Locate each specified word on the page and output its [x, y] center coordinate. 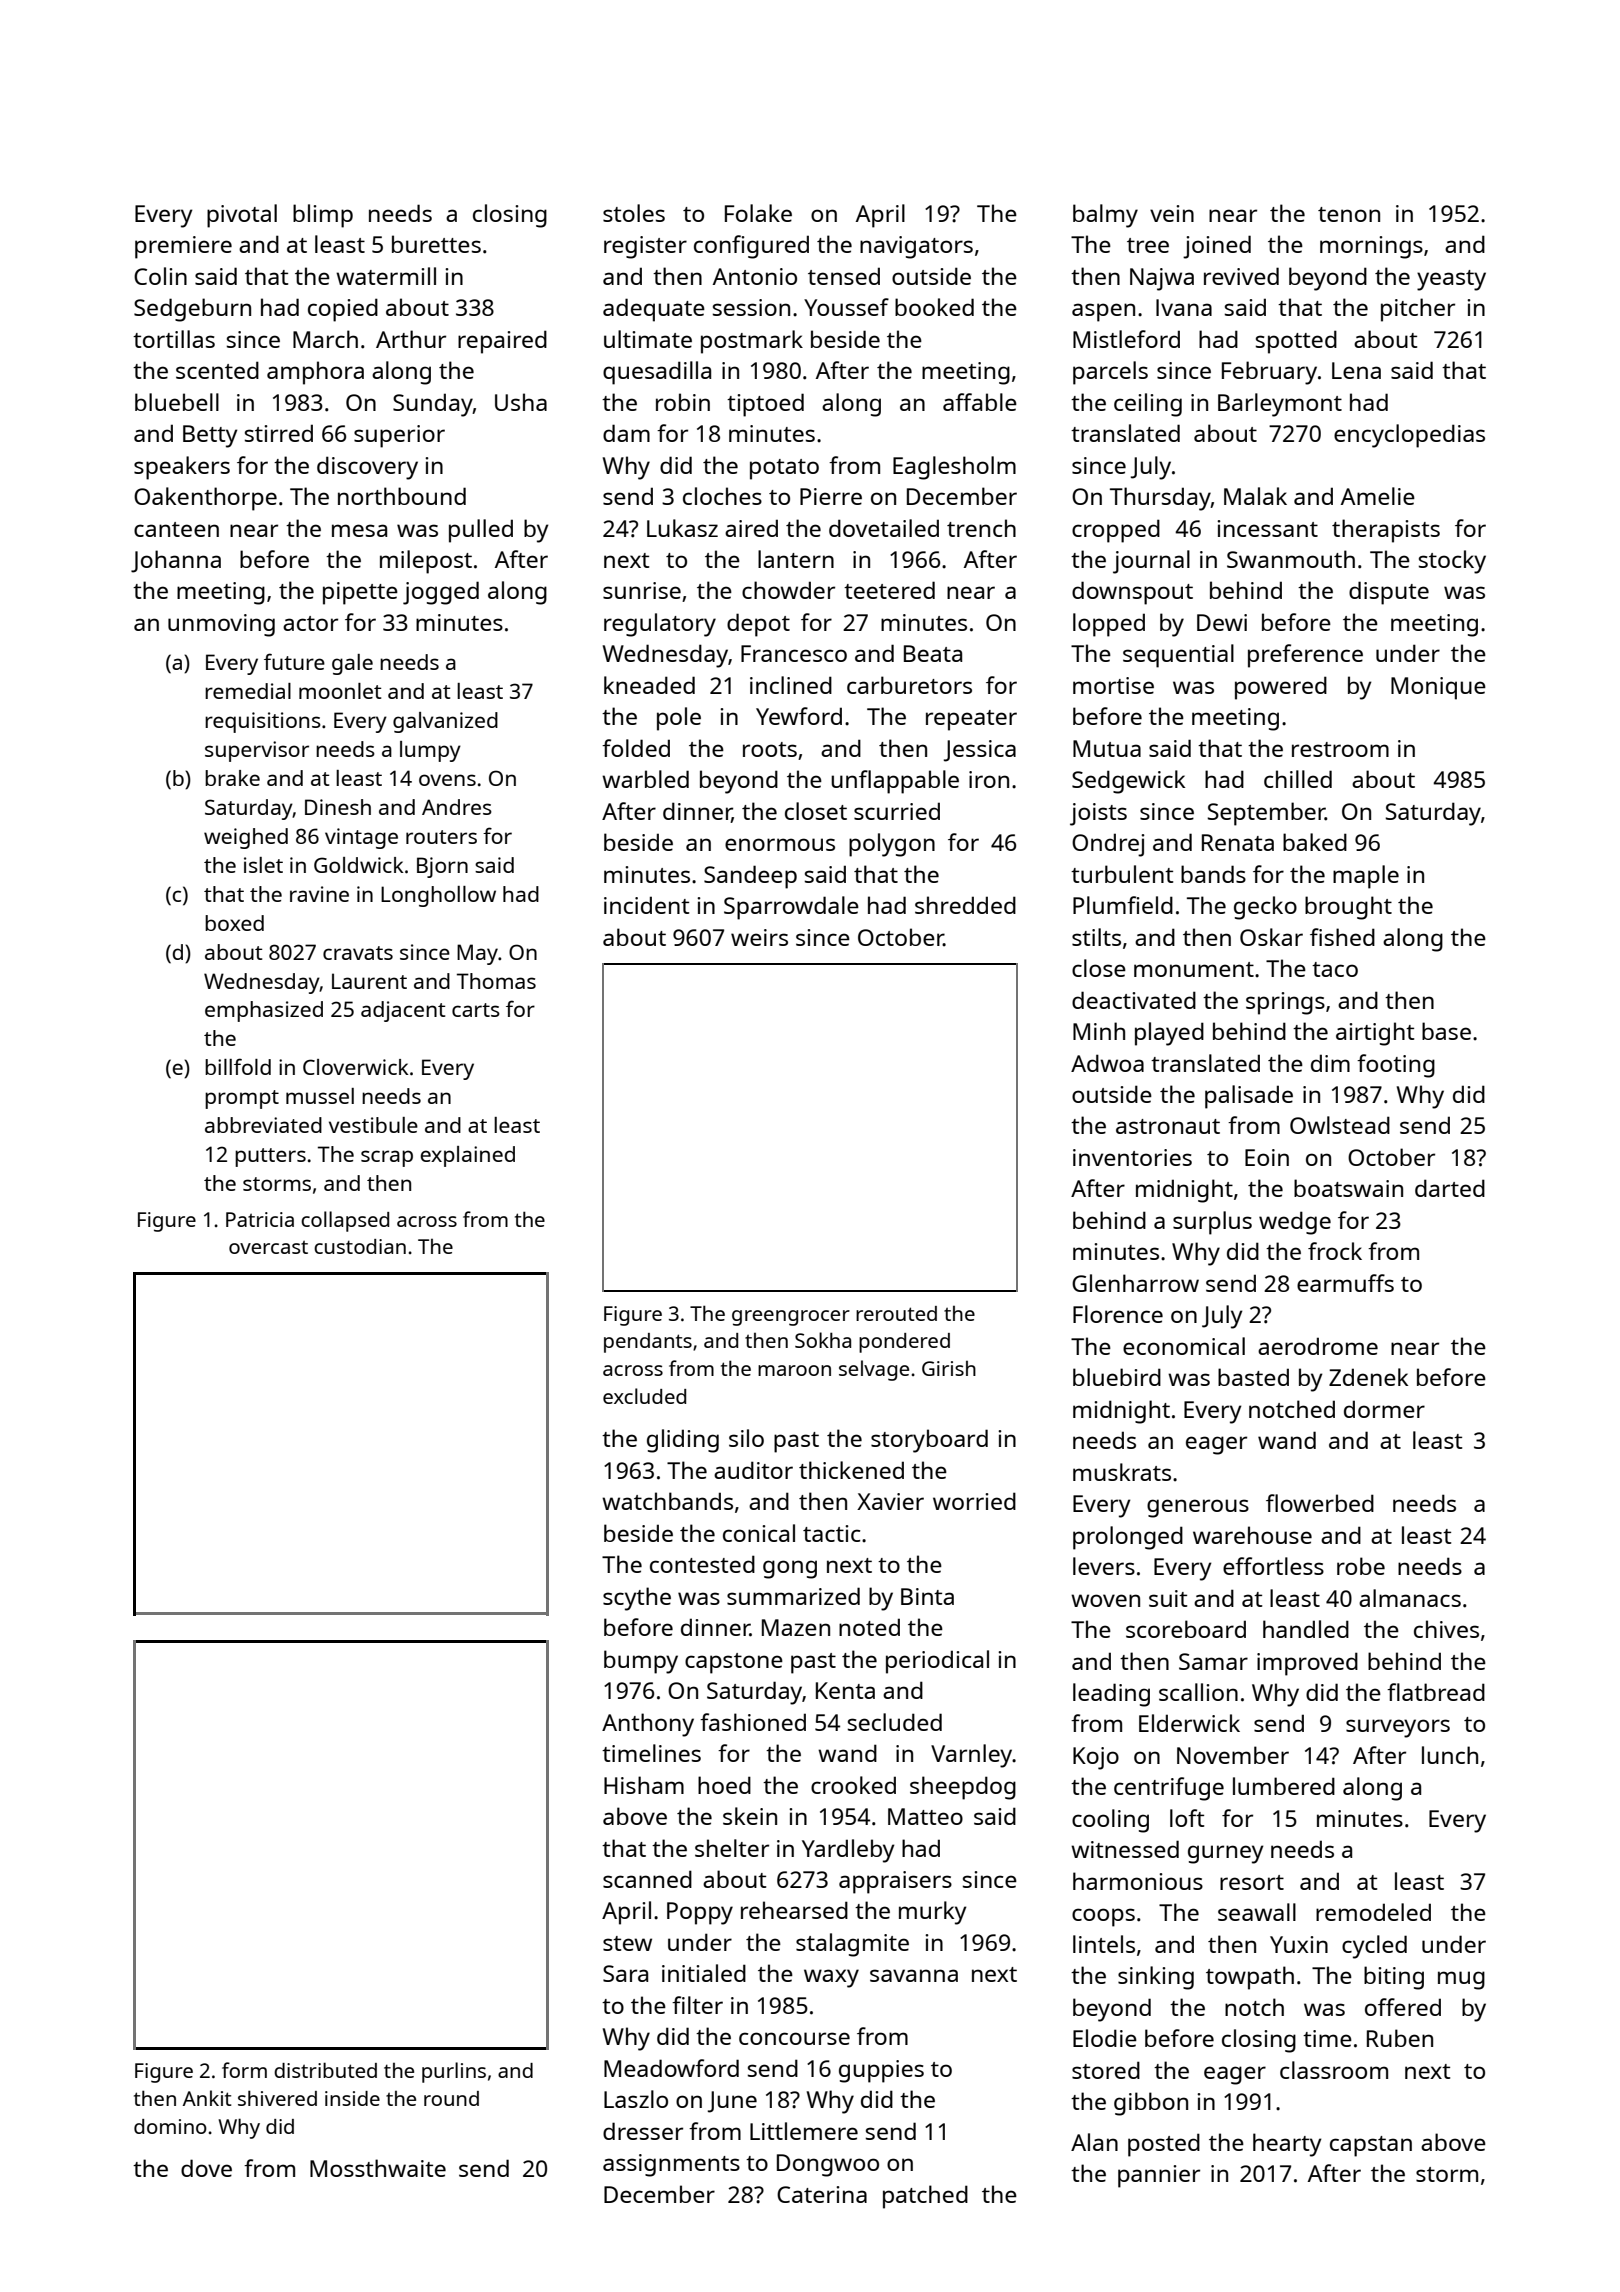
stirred [279, 433]
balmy [1105, 216]
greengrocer [791, 1318]
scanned [647, 1879]
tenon [1349, 214]
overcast [268, 1247]
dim [1330, 1063]
